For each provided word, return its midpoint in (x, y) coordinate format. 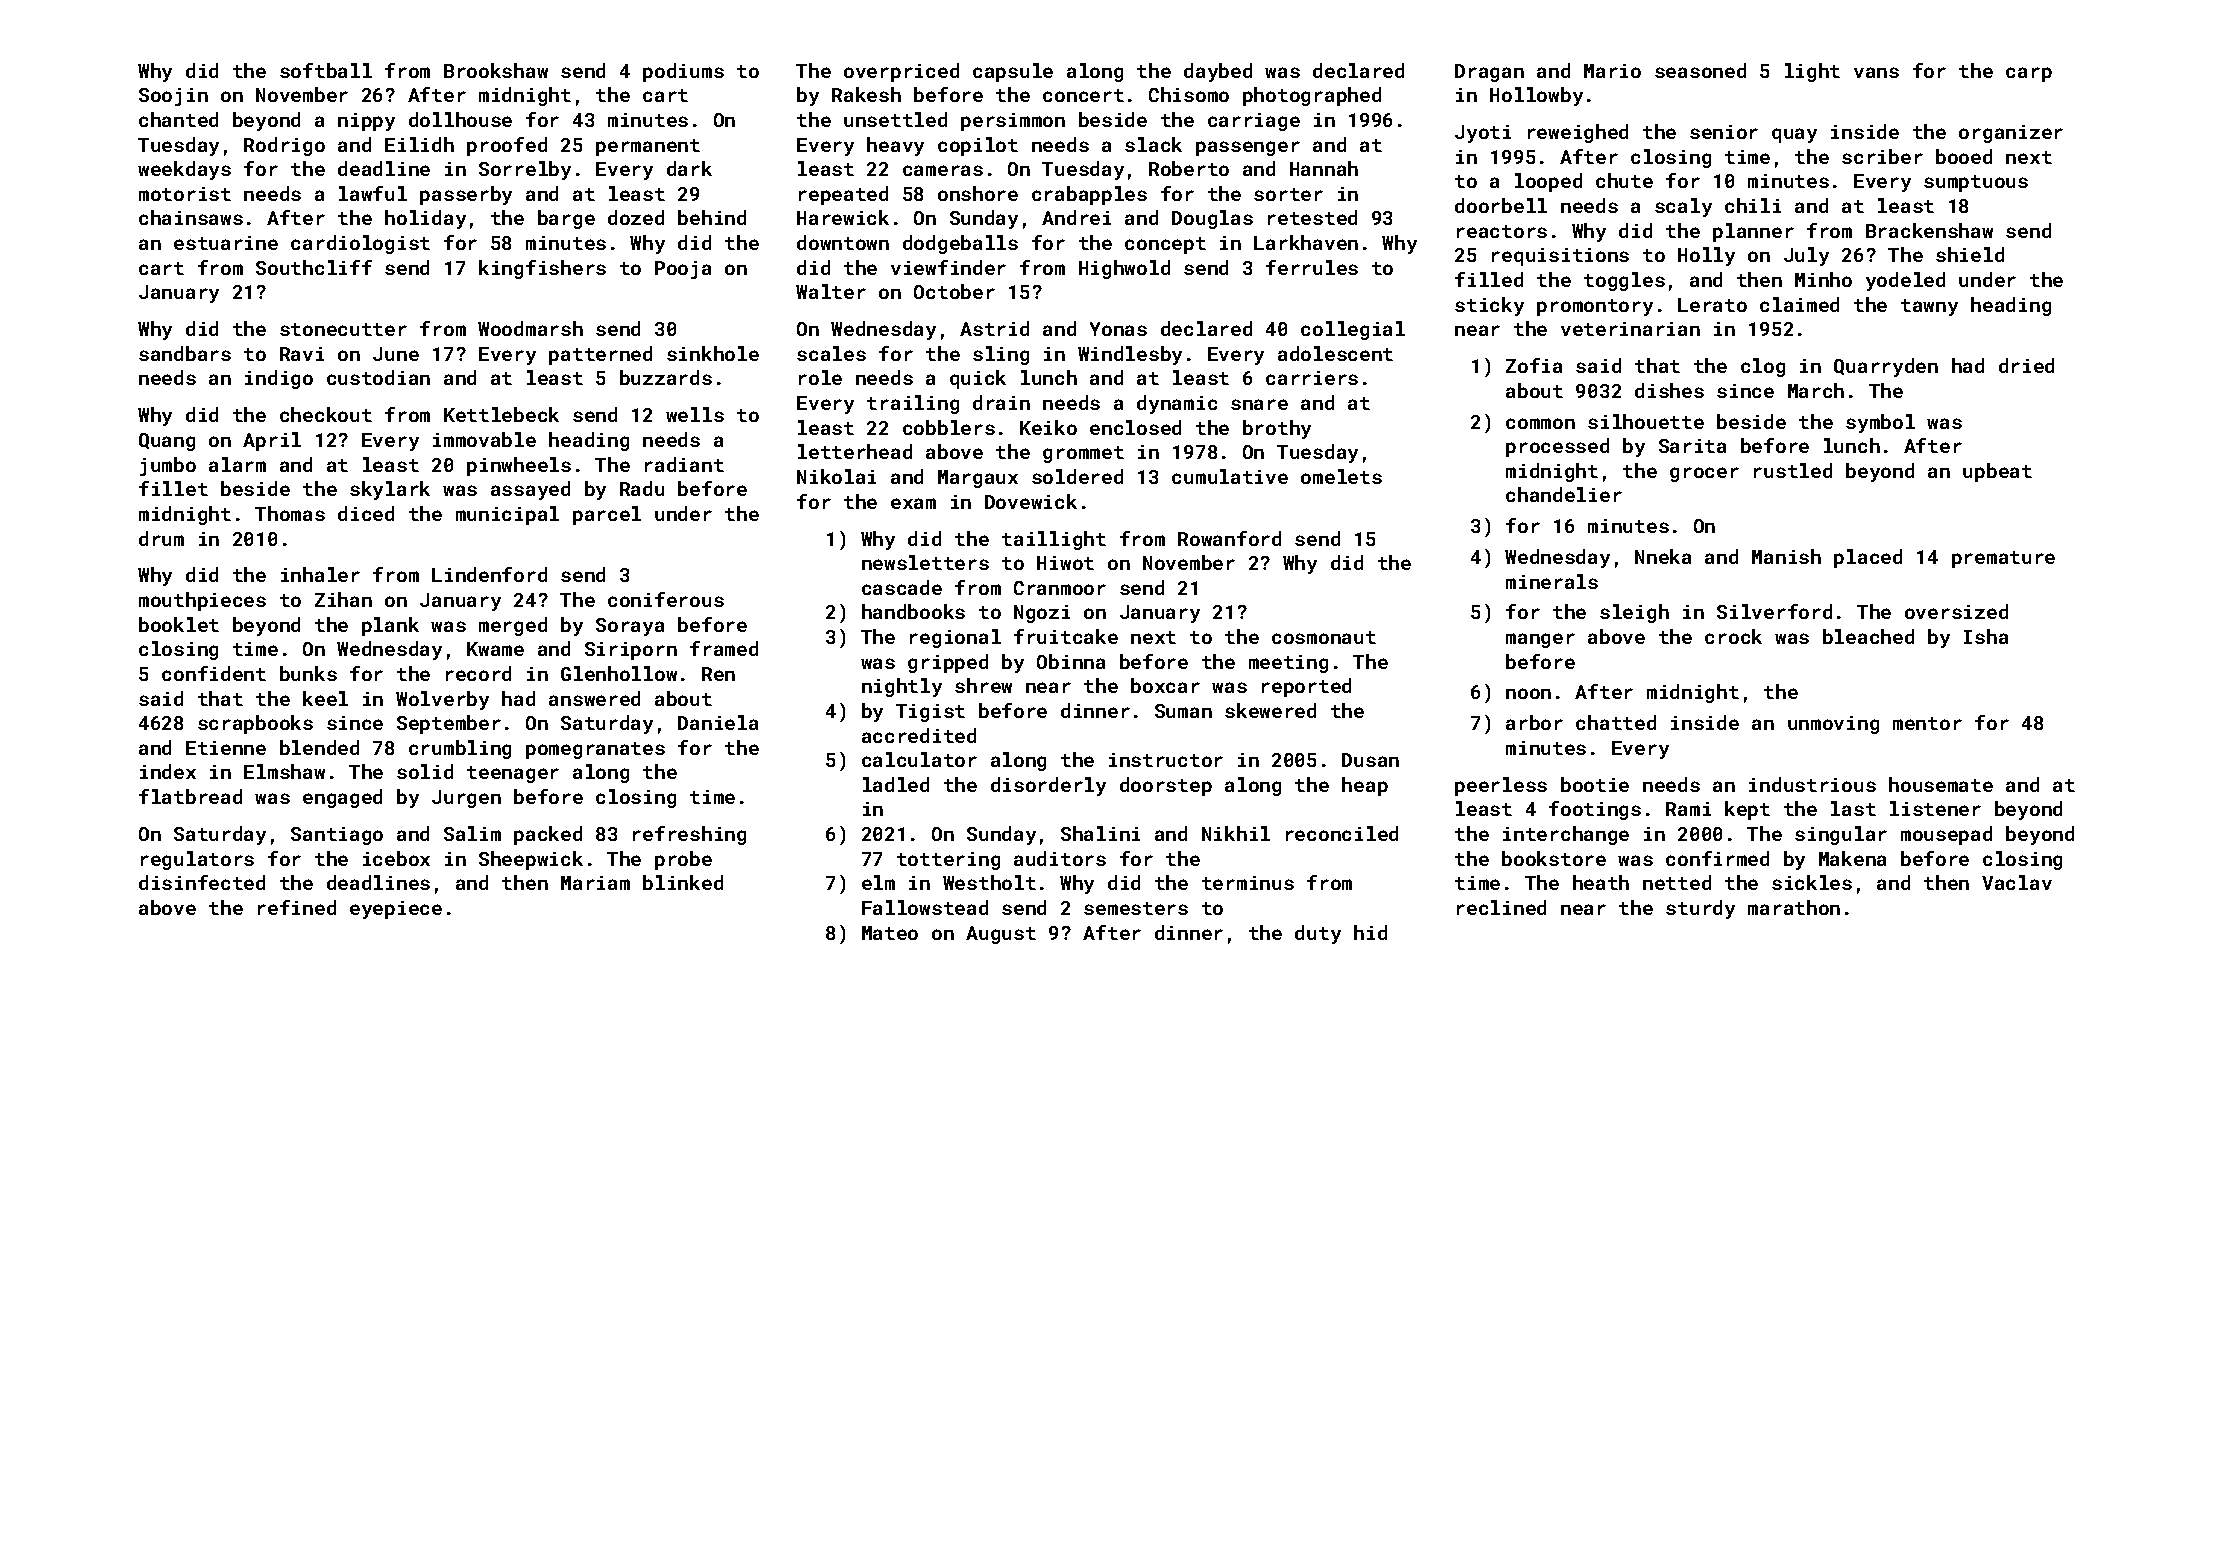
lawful (373, 193)
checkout (326, 414)
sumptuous (1976, 183)
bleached (1868, 636)
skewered (1270, 710)
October (954, 291)
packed (548, 835)
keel (325, 698)
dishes (1669, 390)
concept (1165, 245)
